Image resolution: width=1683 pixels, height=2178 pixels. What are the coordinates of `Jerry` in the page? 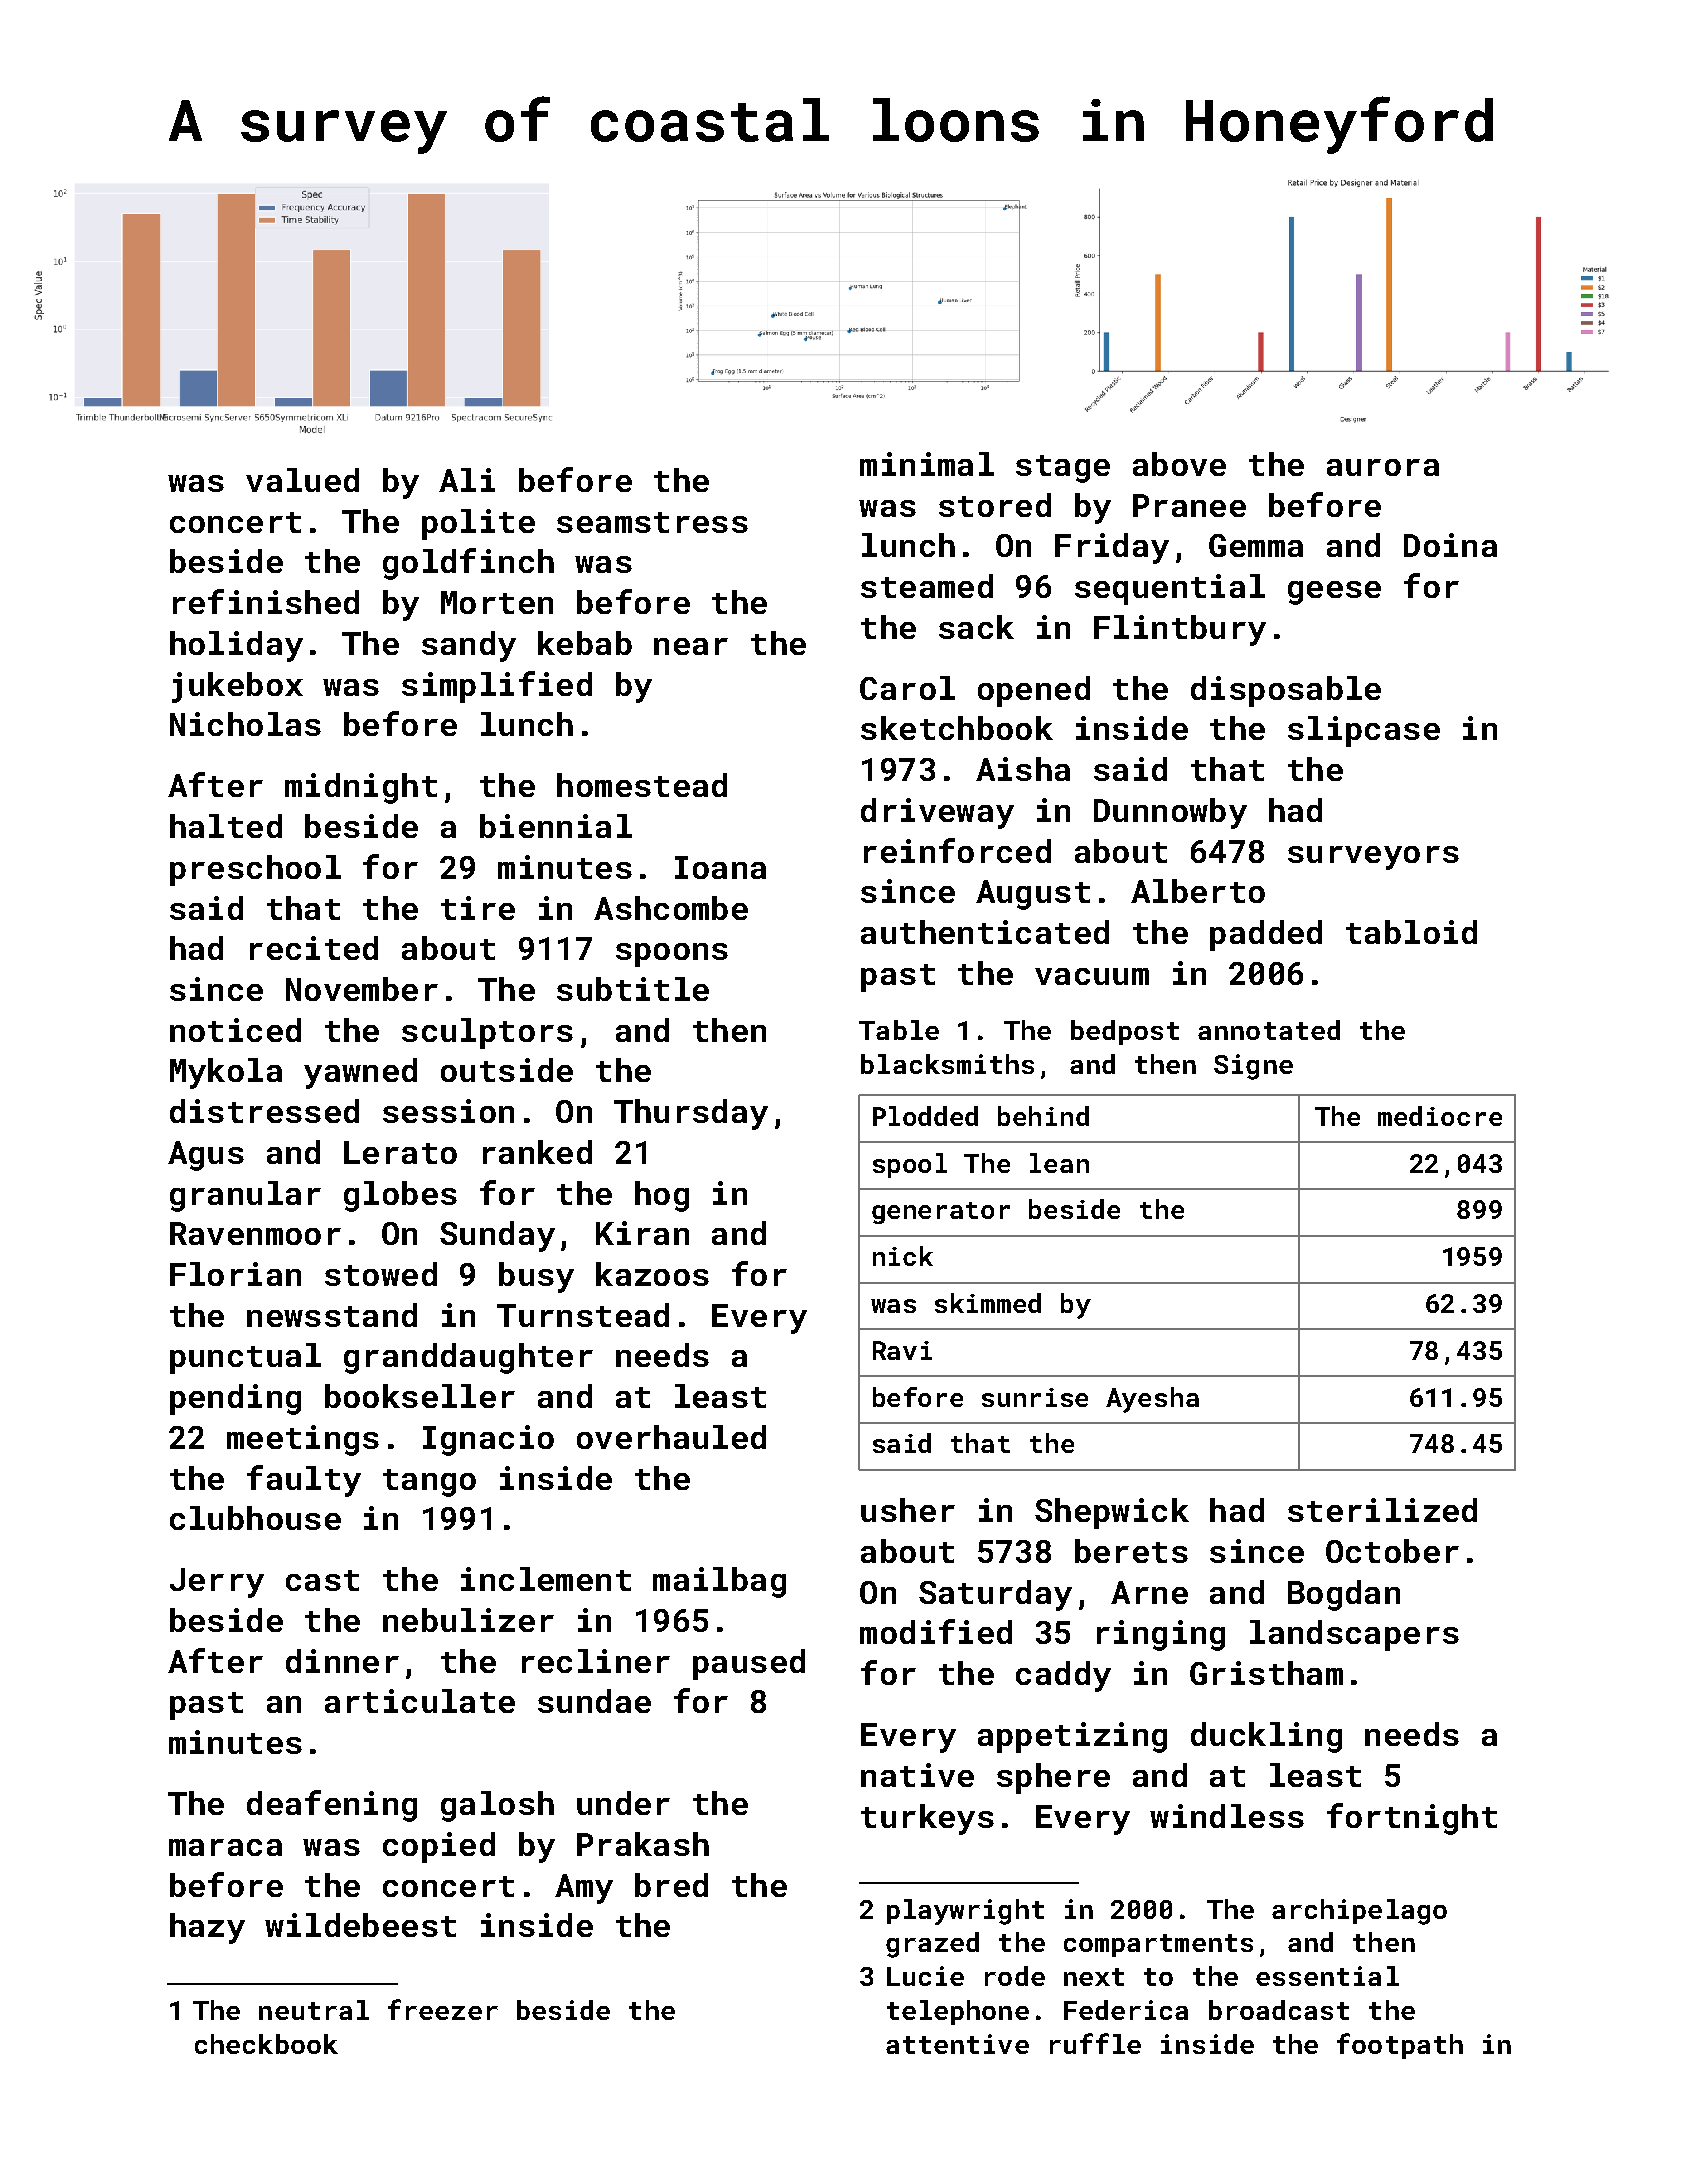 It's located at (217, 1583).
